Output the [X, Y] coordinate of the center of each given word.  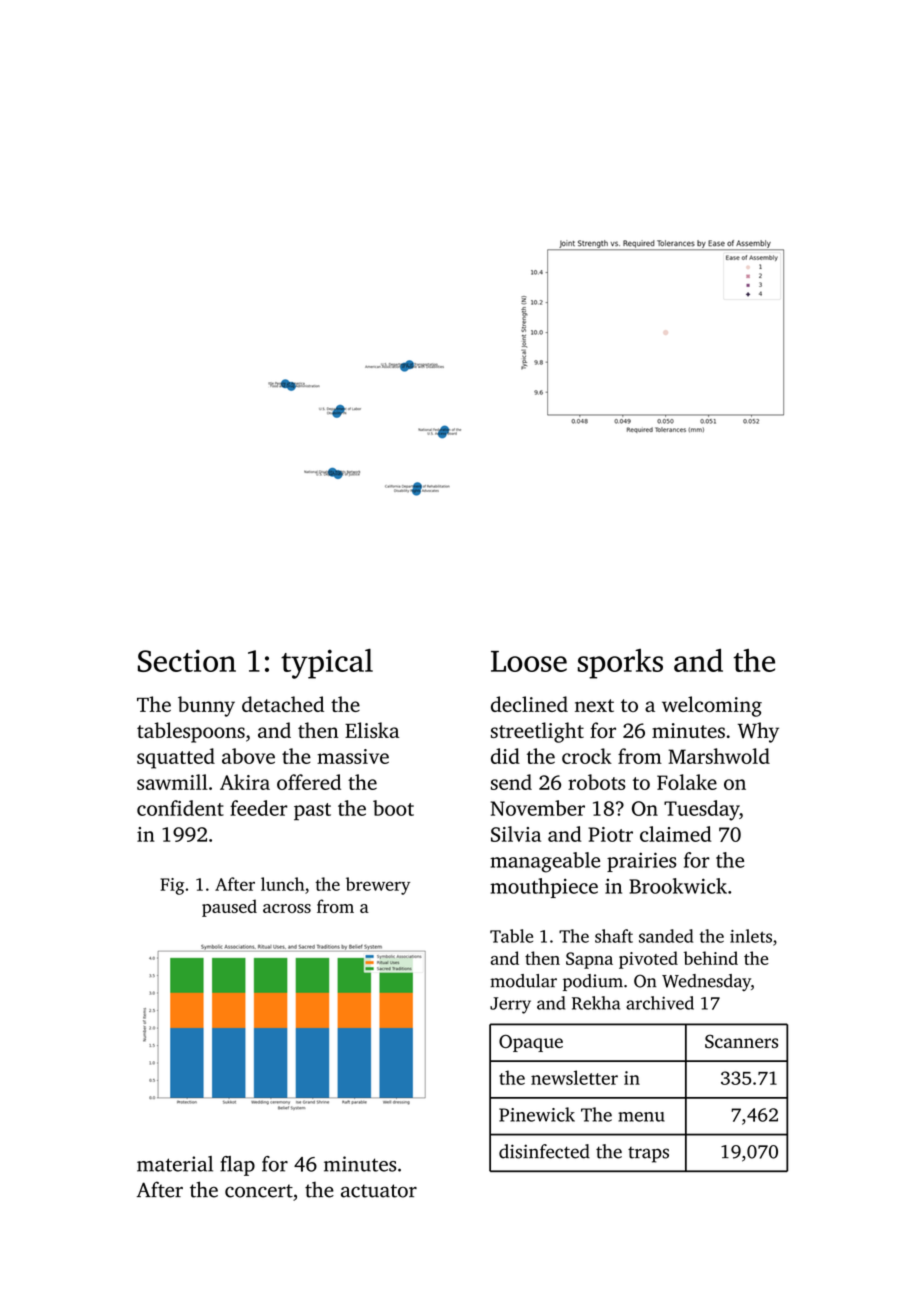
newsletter [574, 1077]
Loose [529, 661]
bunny [206, 706]
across [287, 908]
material [175, 1164]
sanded [666, 936]
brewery [378, 886]
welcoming [712, 706]
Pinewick [537, 1114]
